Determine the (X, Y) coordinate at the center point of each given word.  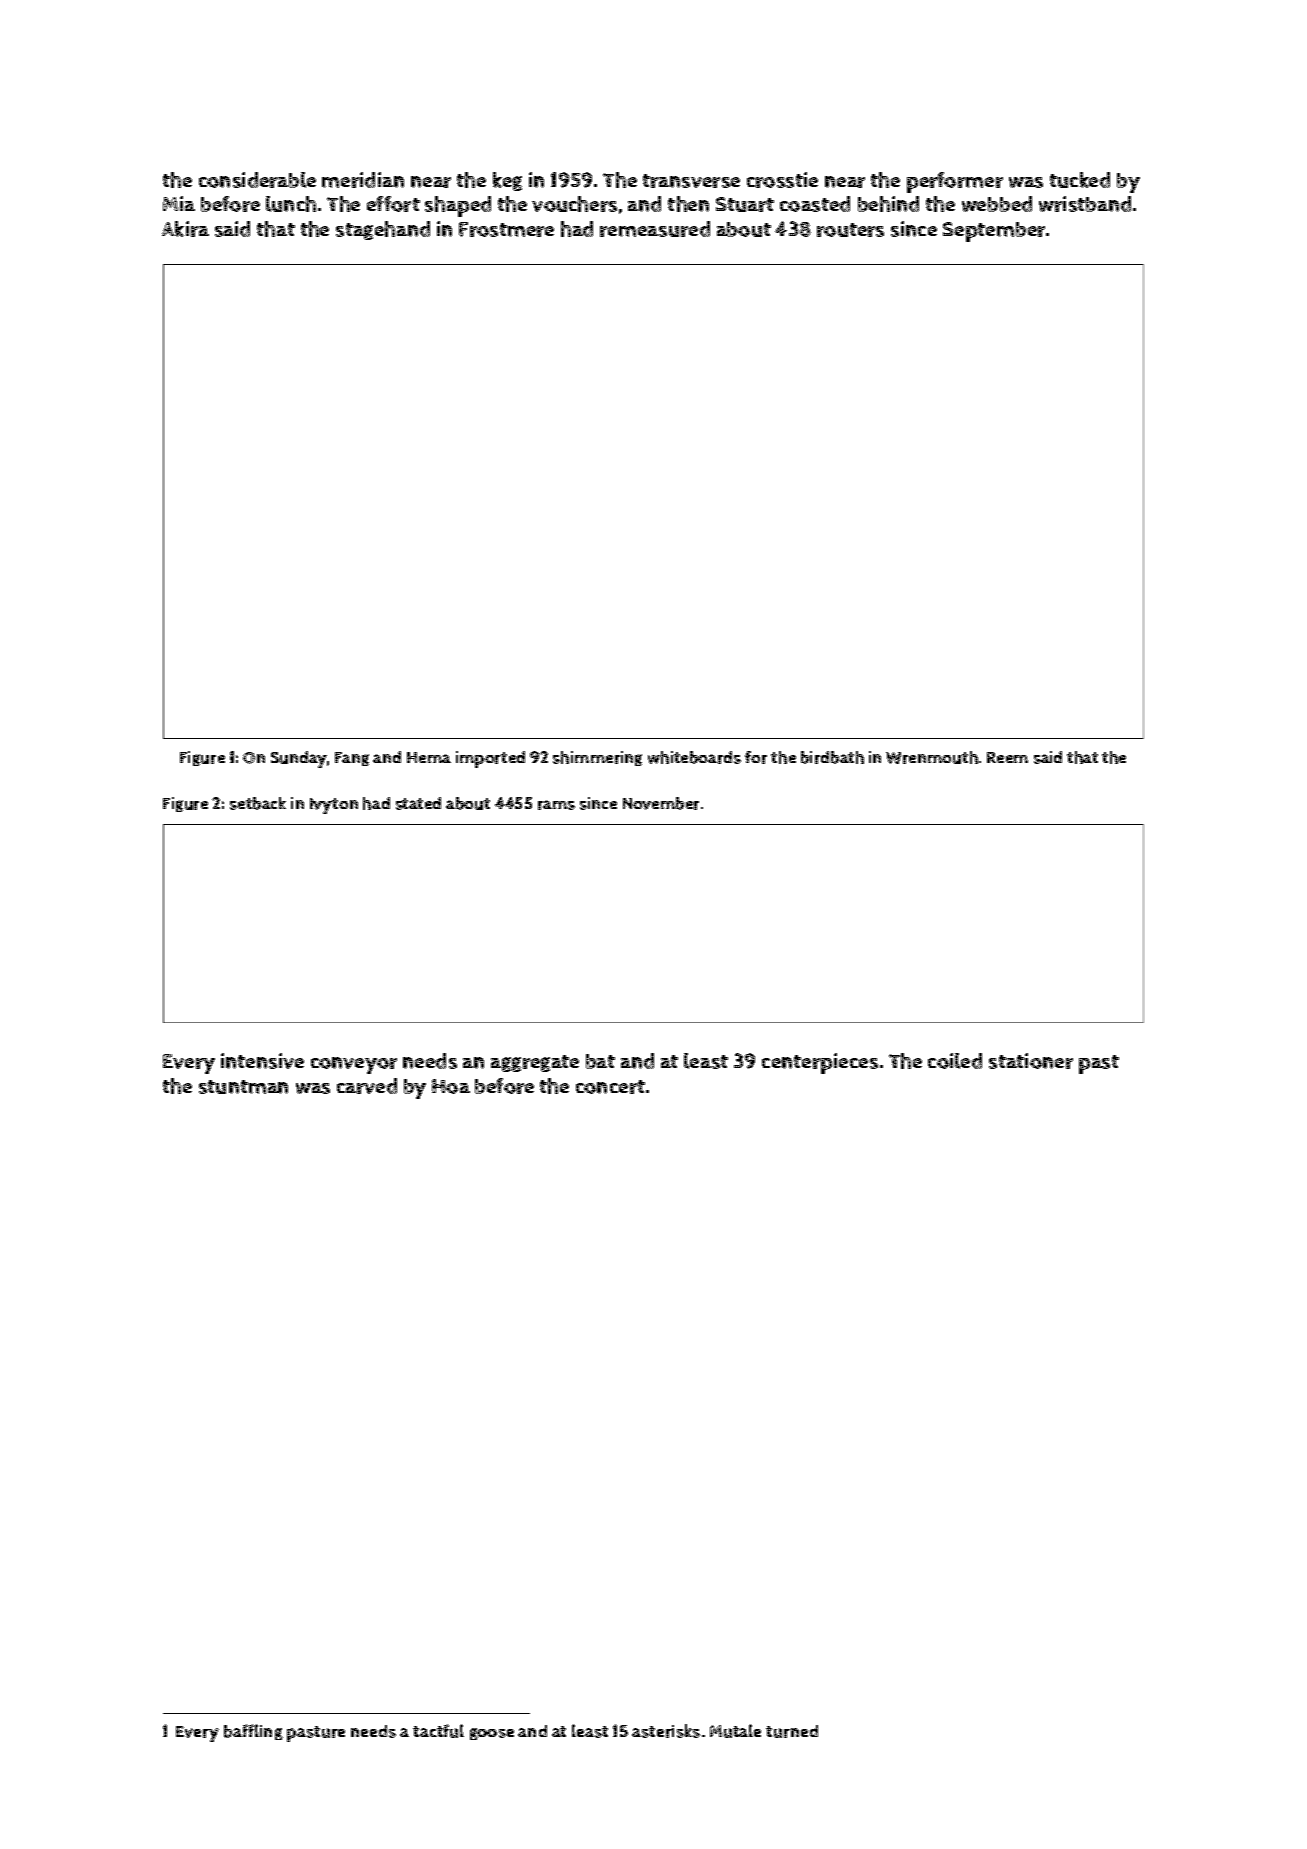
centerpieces (820, 1063)
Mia (179, 203)
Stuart (745, 204)
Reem (1007, 757)
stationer (1031, 1061)
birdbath (832, 757)
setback (258, 803)
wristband (1085, 204)
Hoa (451, 1086)
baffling (253, 1732)
